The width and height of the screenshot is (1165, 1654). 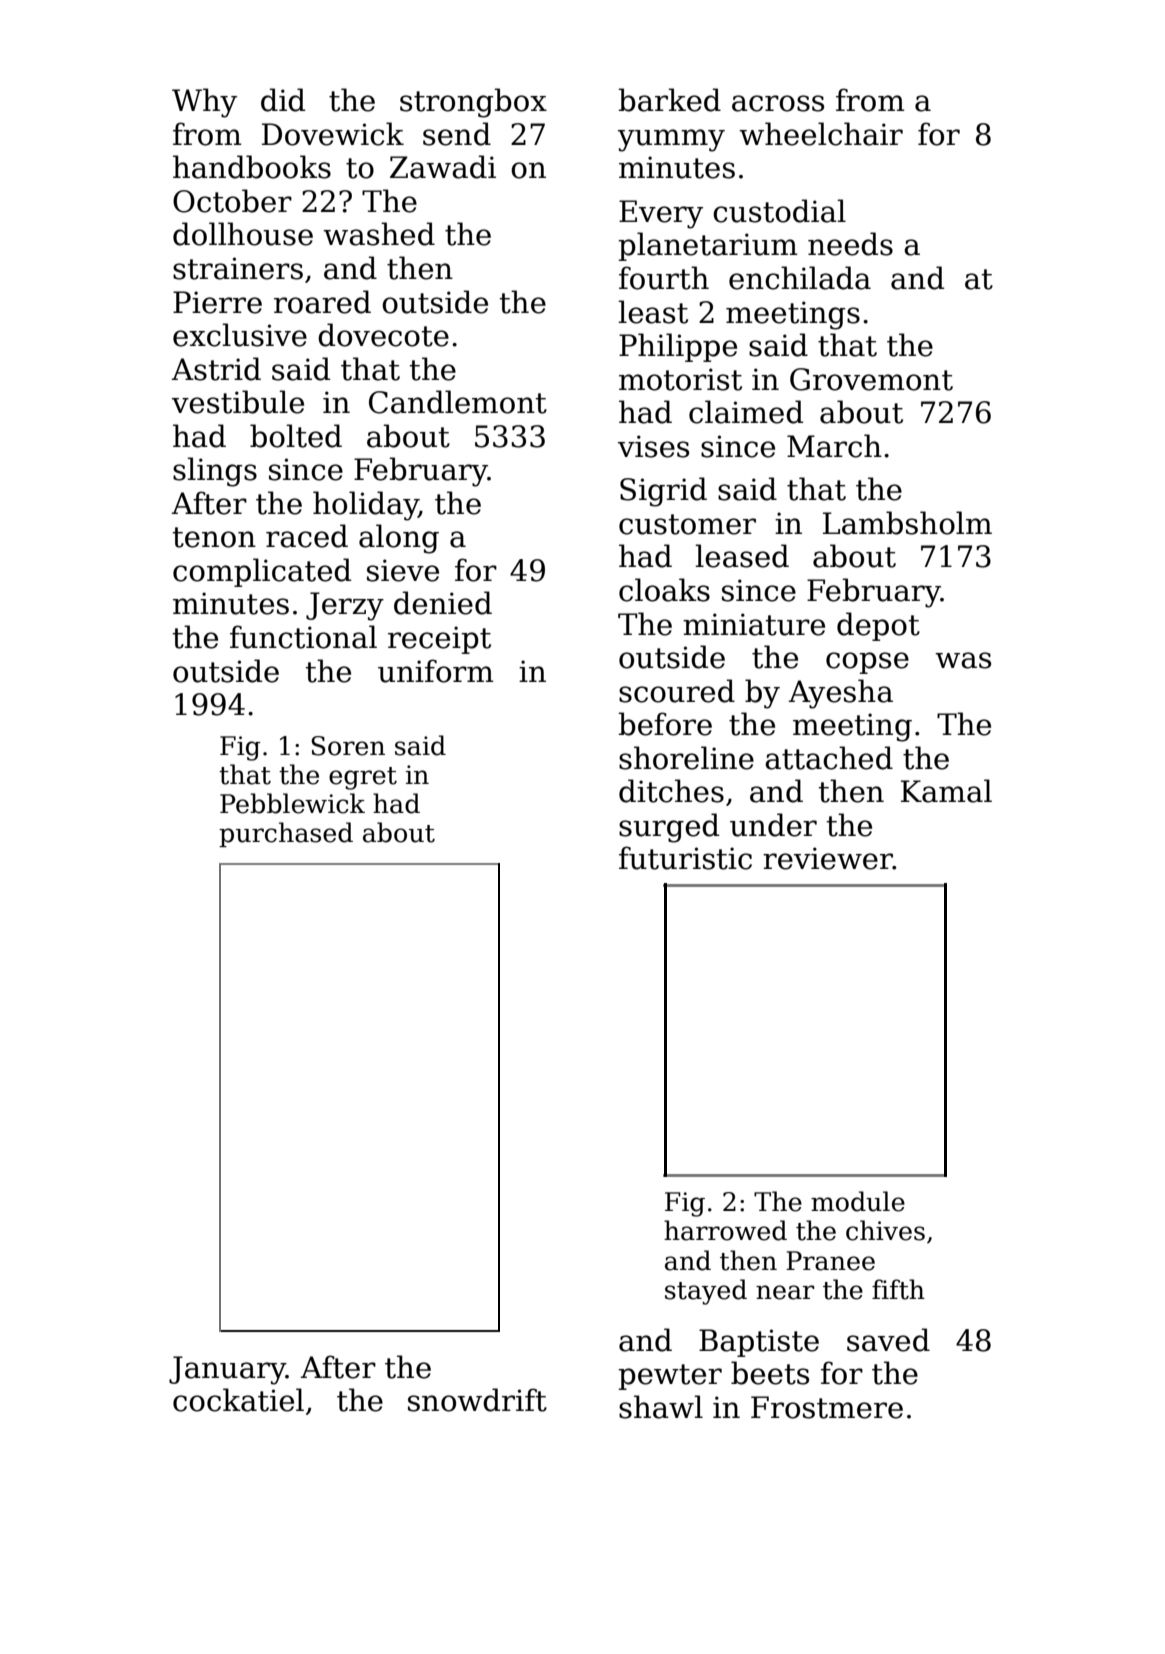 I want to click on Candlemont, so click(x=458, y=402).
